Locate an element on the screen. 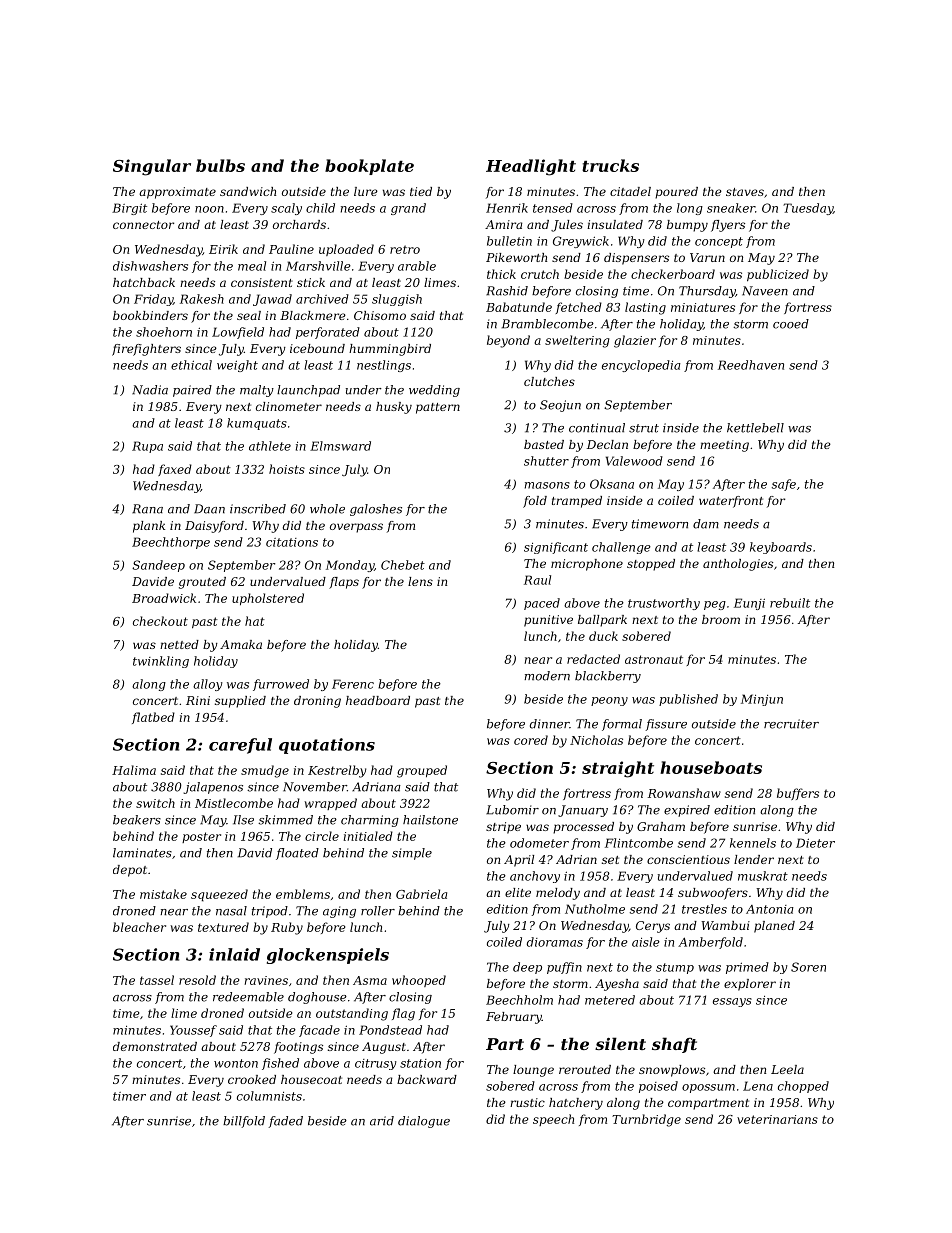 The width and height of the screenshot is (952, 1233). scaly is located at coordinates (286, 209).
